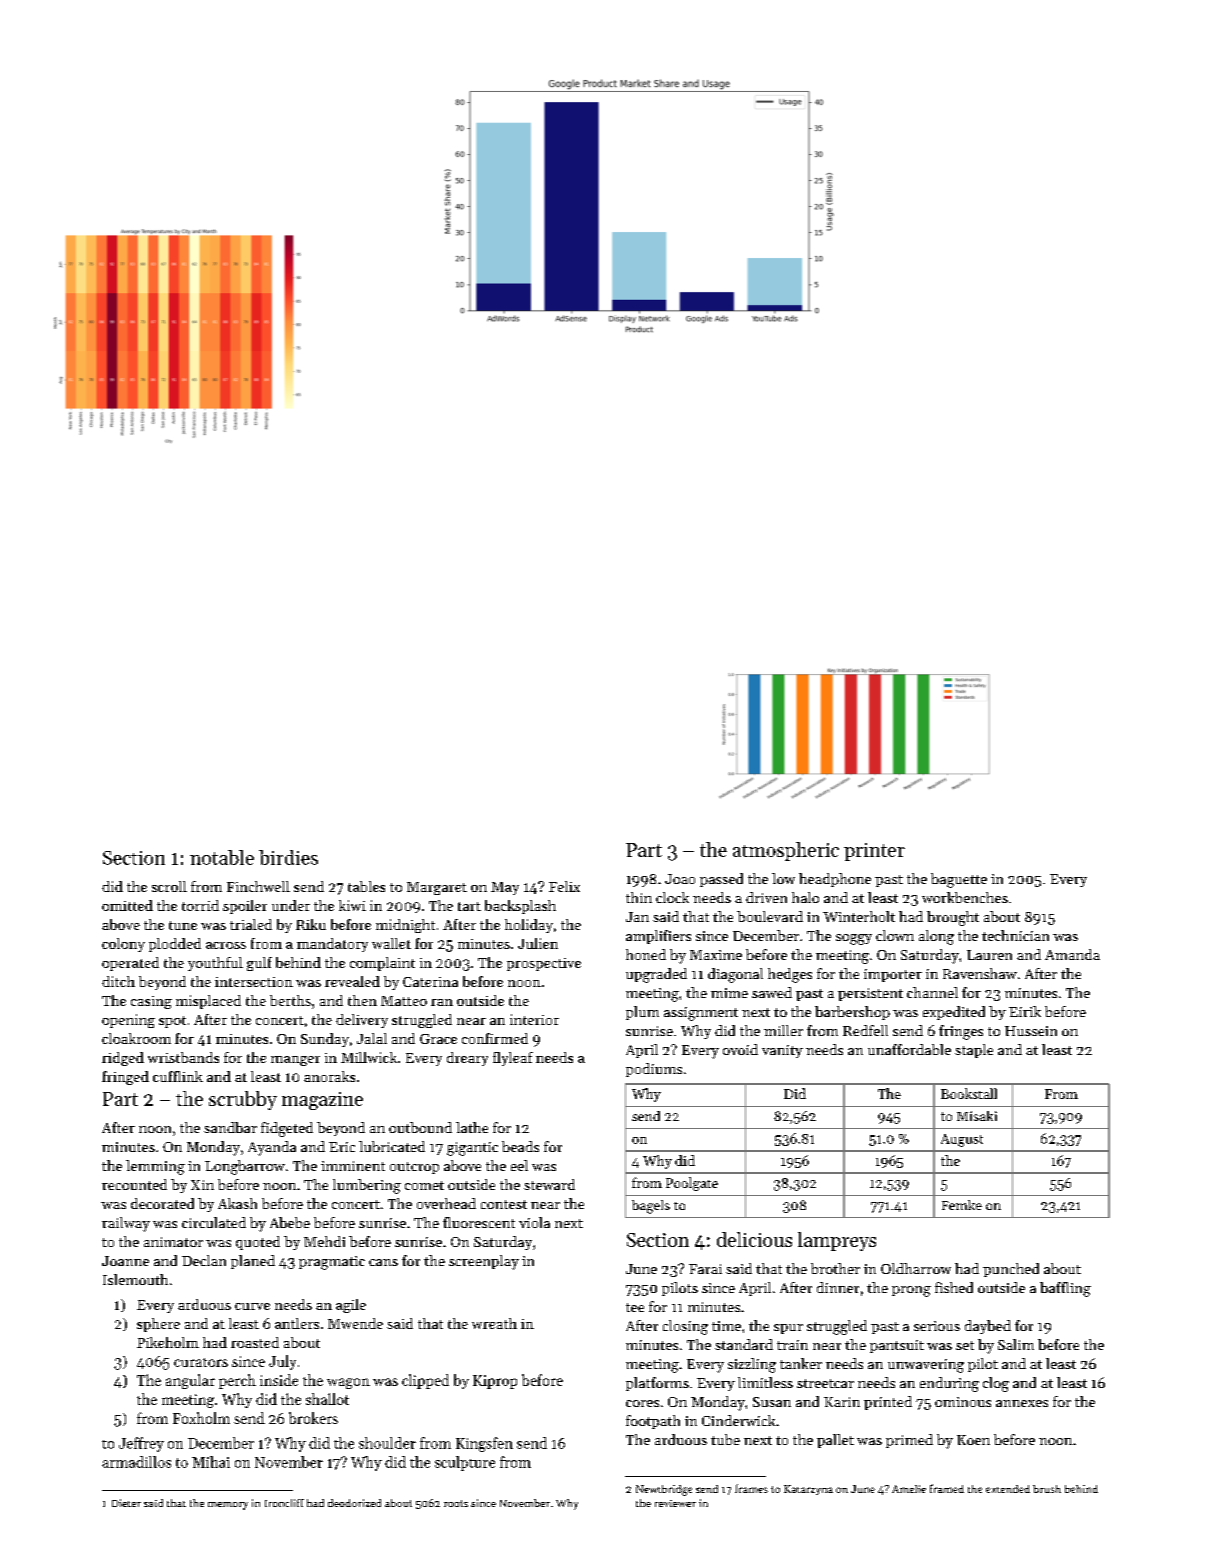 The height and width of the image is (1567, 1211). What do you see at coordinates (656, 975) in the image?
I see `upgraded` at bounding box center [656, 975].
